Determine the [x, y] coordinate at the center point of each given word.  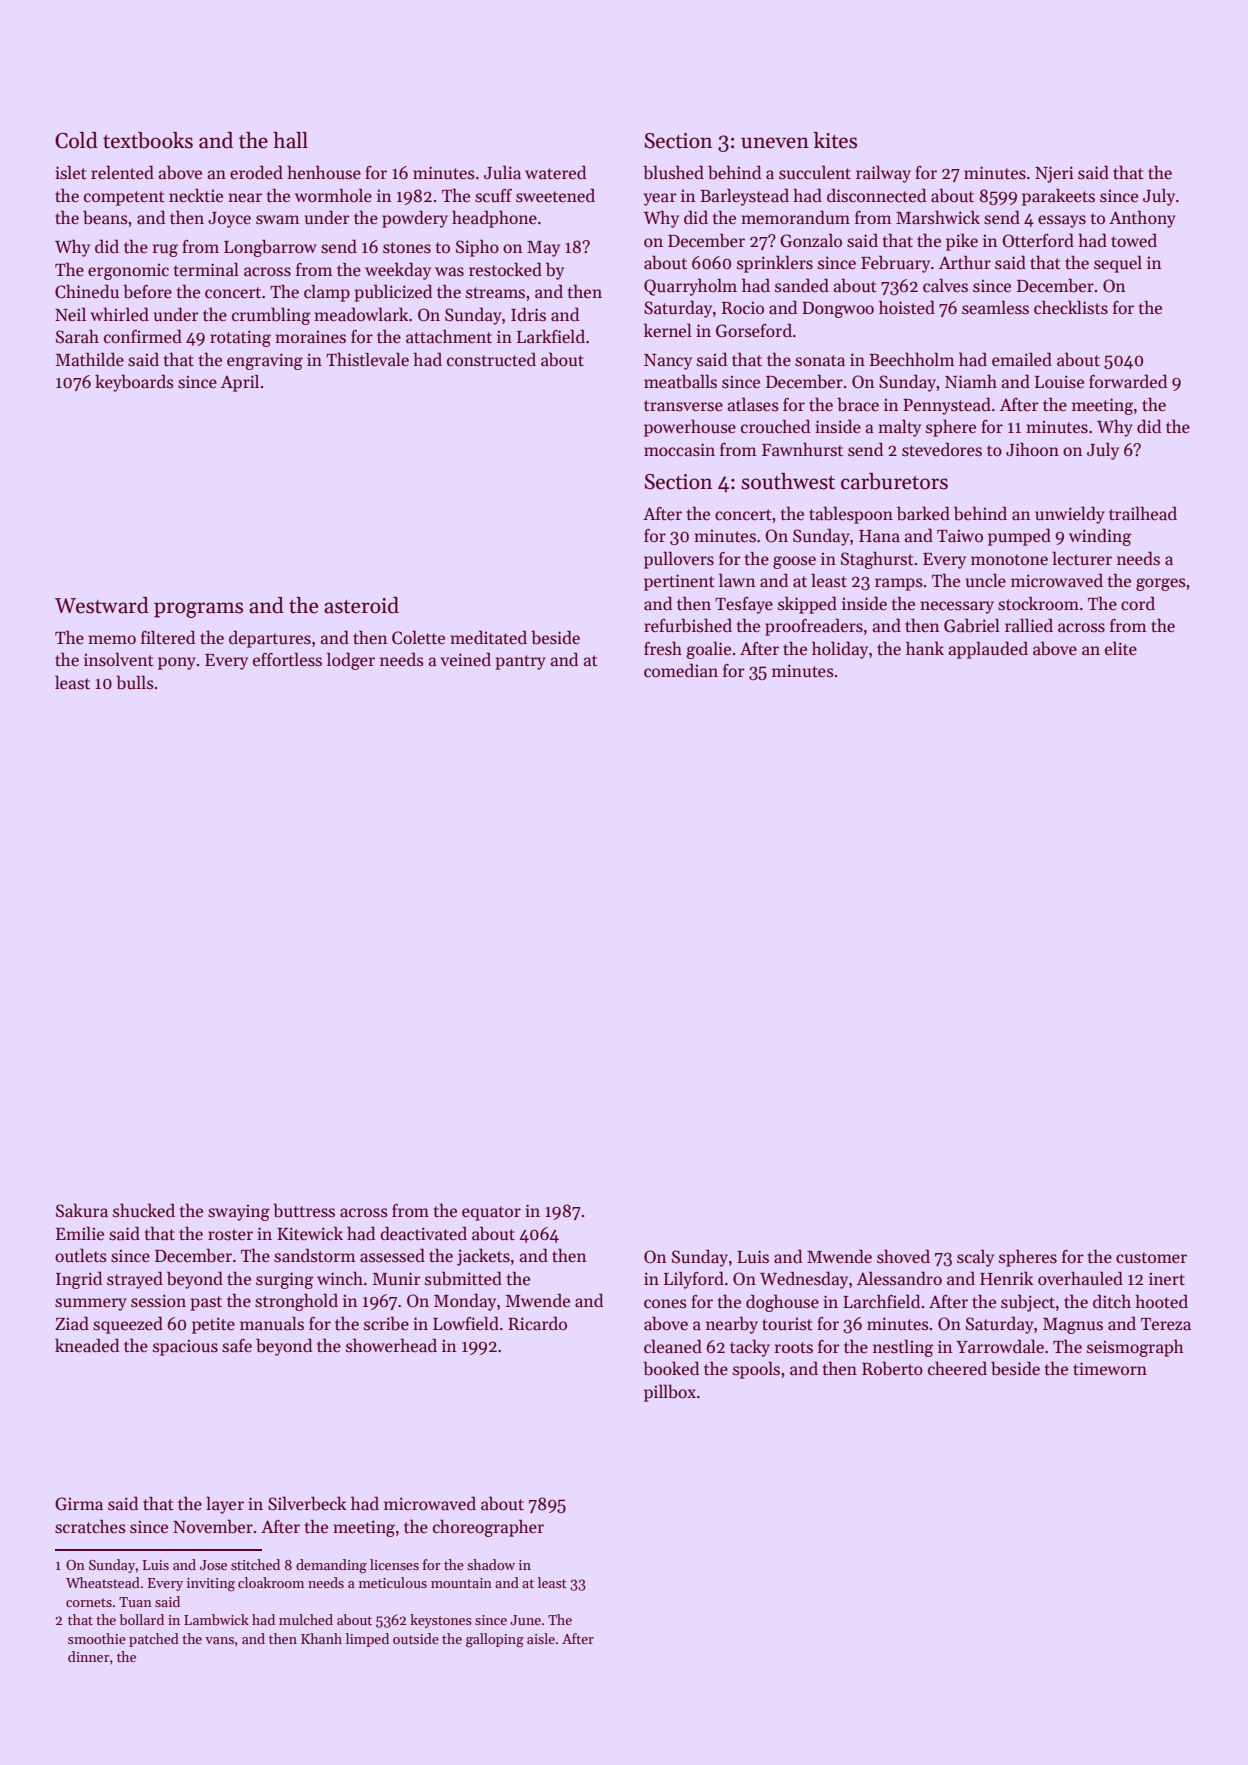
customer [1151, 1258]
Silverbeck [307, 1503]
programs [198, 610]
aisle [541, 1638]
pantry [521, 662]
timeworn [1110, 1369]
